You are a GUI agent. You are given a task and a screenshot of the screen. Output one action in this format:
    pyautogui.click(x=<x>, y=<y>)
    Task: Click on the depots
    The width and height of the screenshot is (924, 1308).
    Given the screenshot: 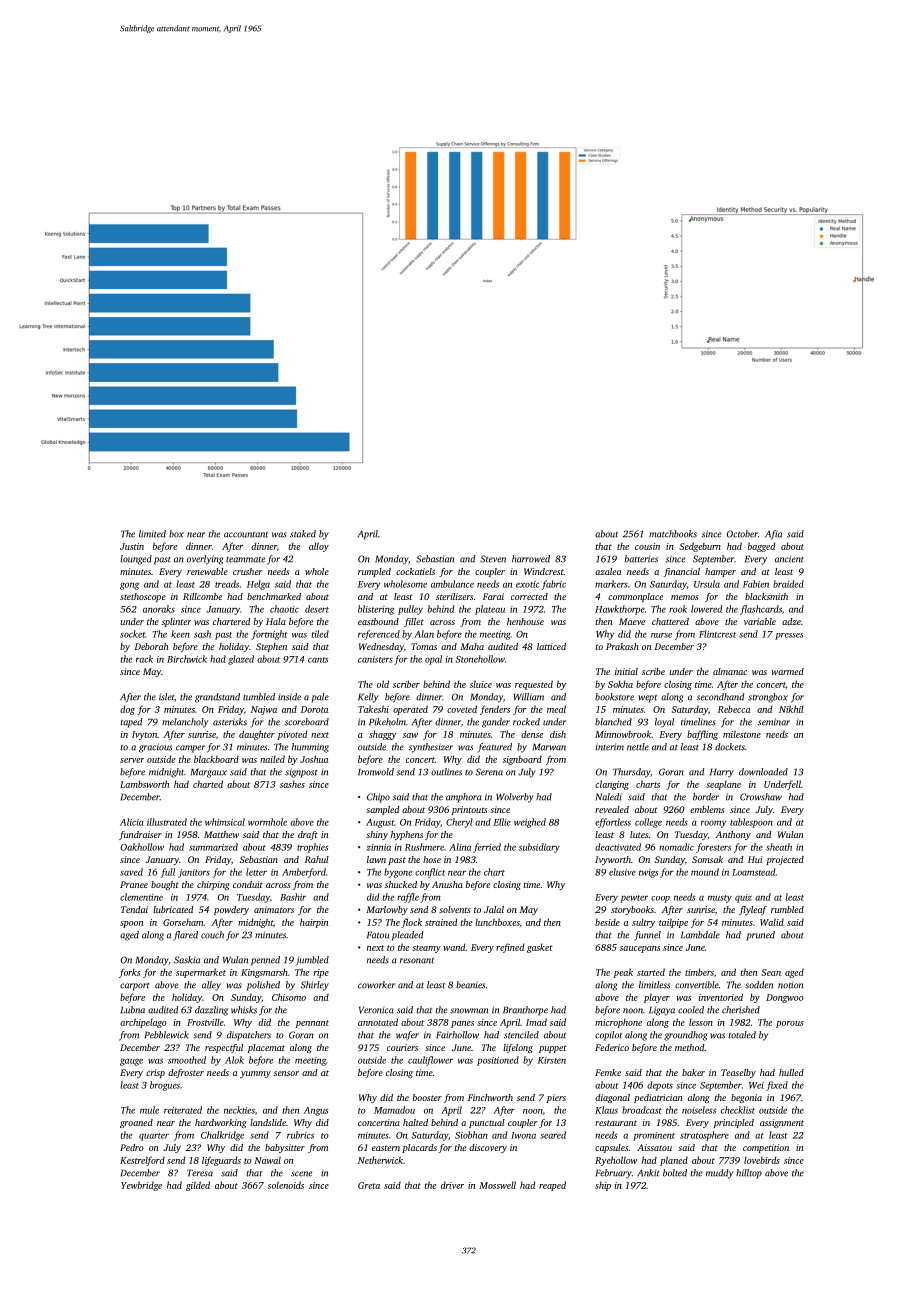 What is the action you would take?
    pyautogui.click(x=660, y=1086)
